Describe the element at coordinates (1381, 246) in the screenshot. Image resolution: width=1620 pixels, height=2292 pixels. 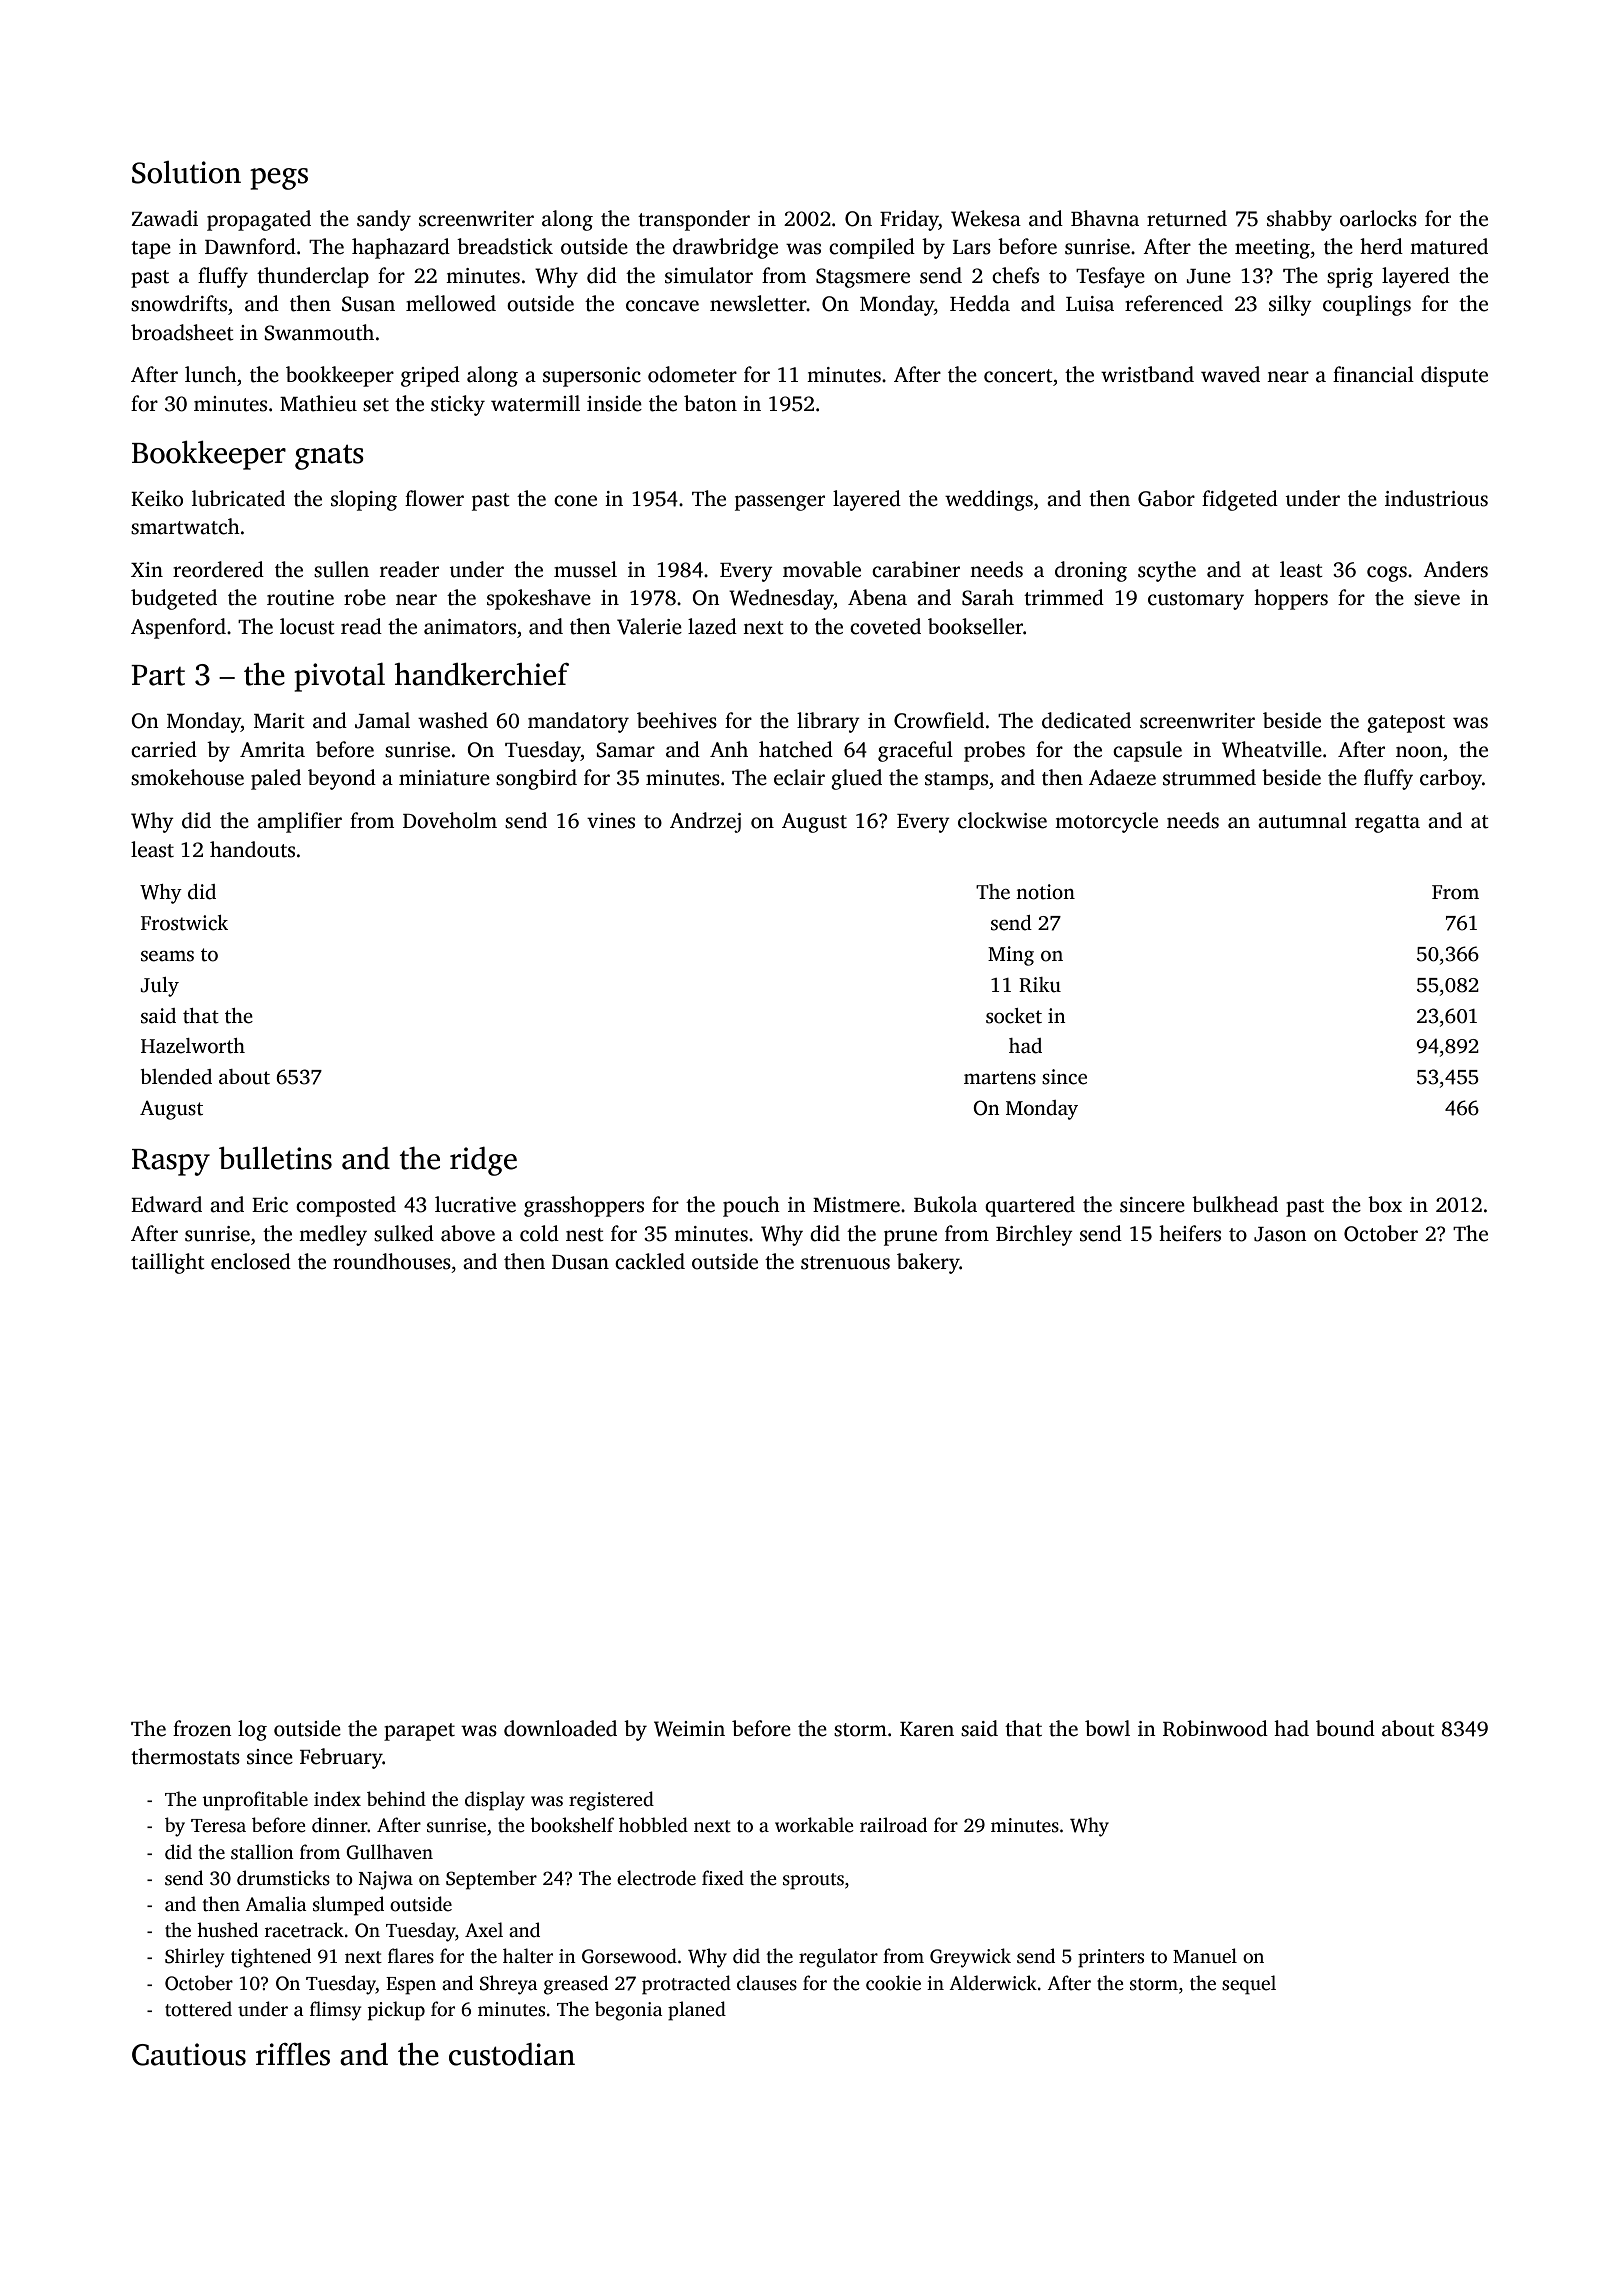
I see `herd` at that location.
